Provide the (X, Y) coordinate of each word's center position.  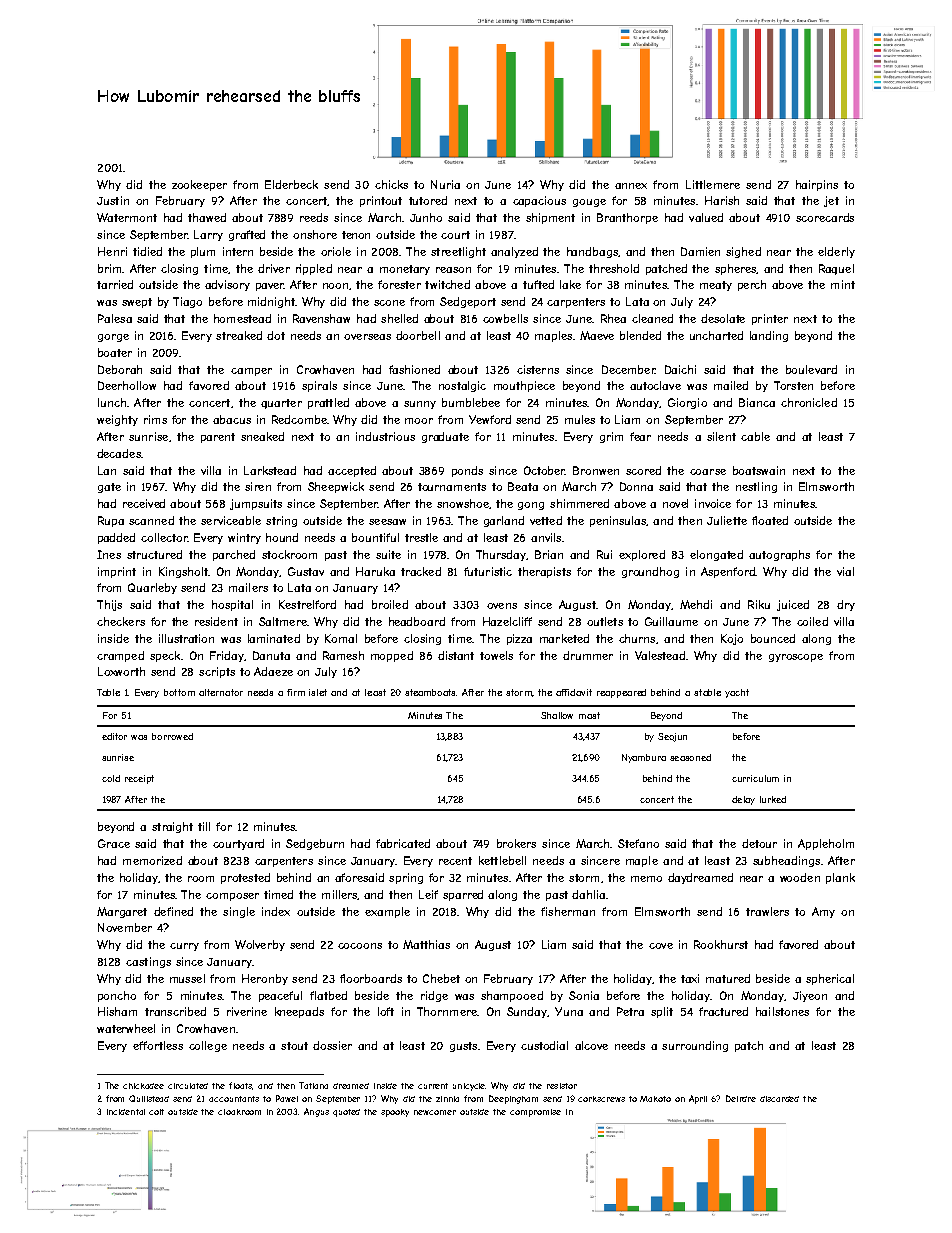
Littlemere (713, 184)
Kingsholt (183, 572)
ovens (502, 606)
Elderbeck (291, 184)
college (208, 1046)
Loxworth (121, 671)
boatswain (759, 470)
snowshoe (463, 503)
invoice (713, 503)
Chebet (441, 978)
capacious (539, 201)
